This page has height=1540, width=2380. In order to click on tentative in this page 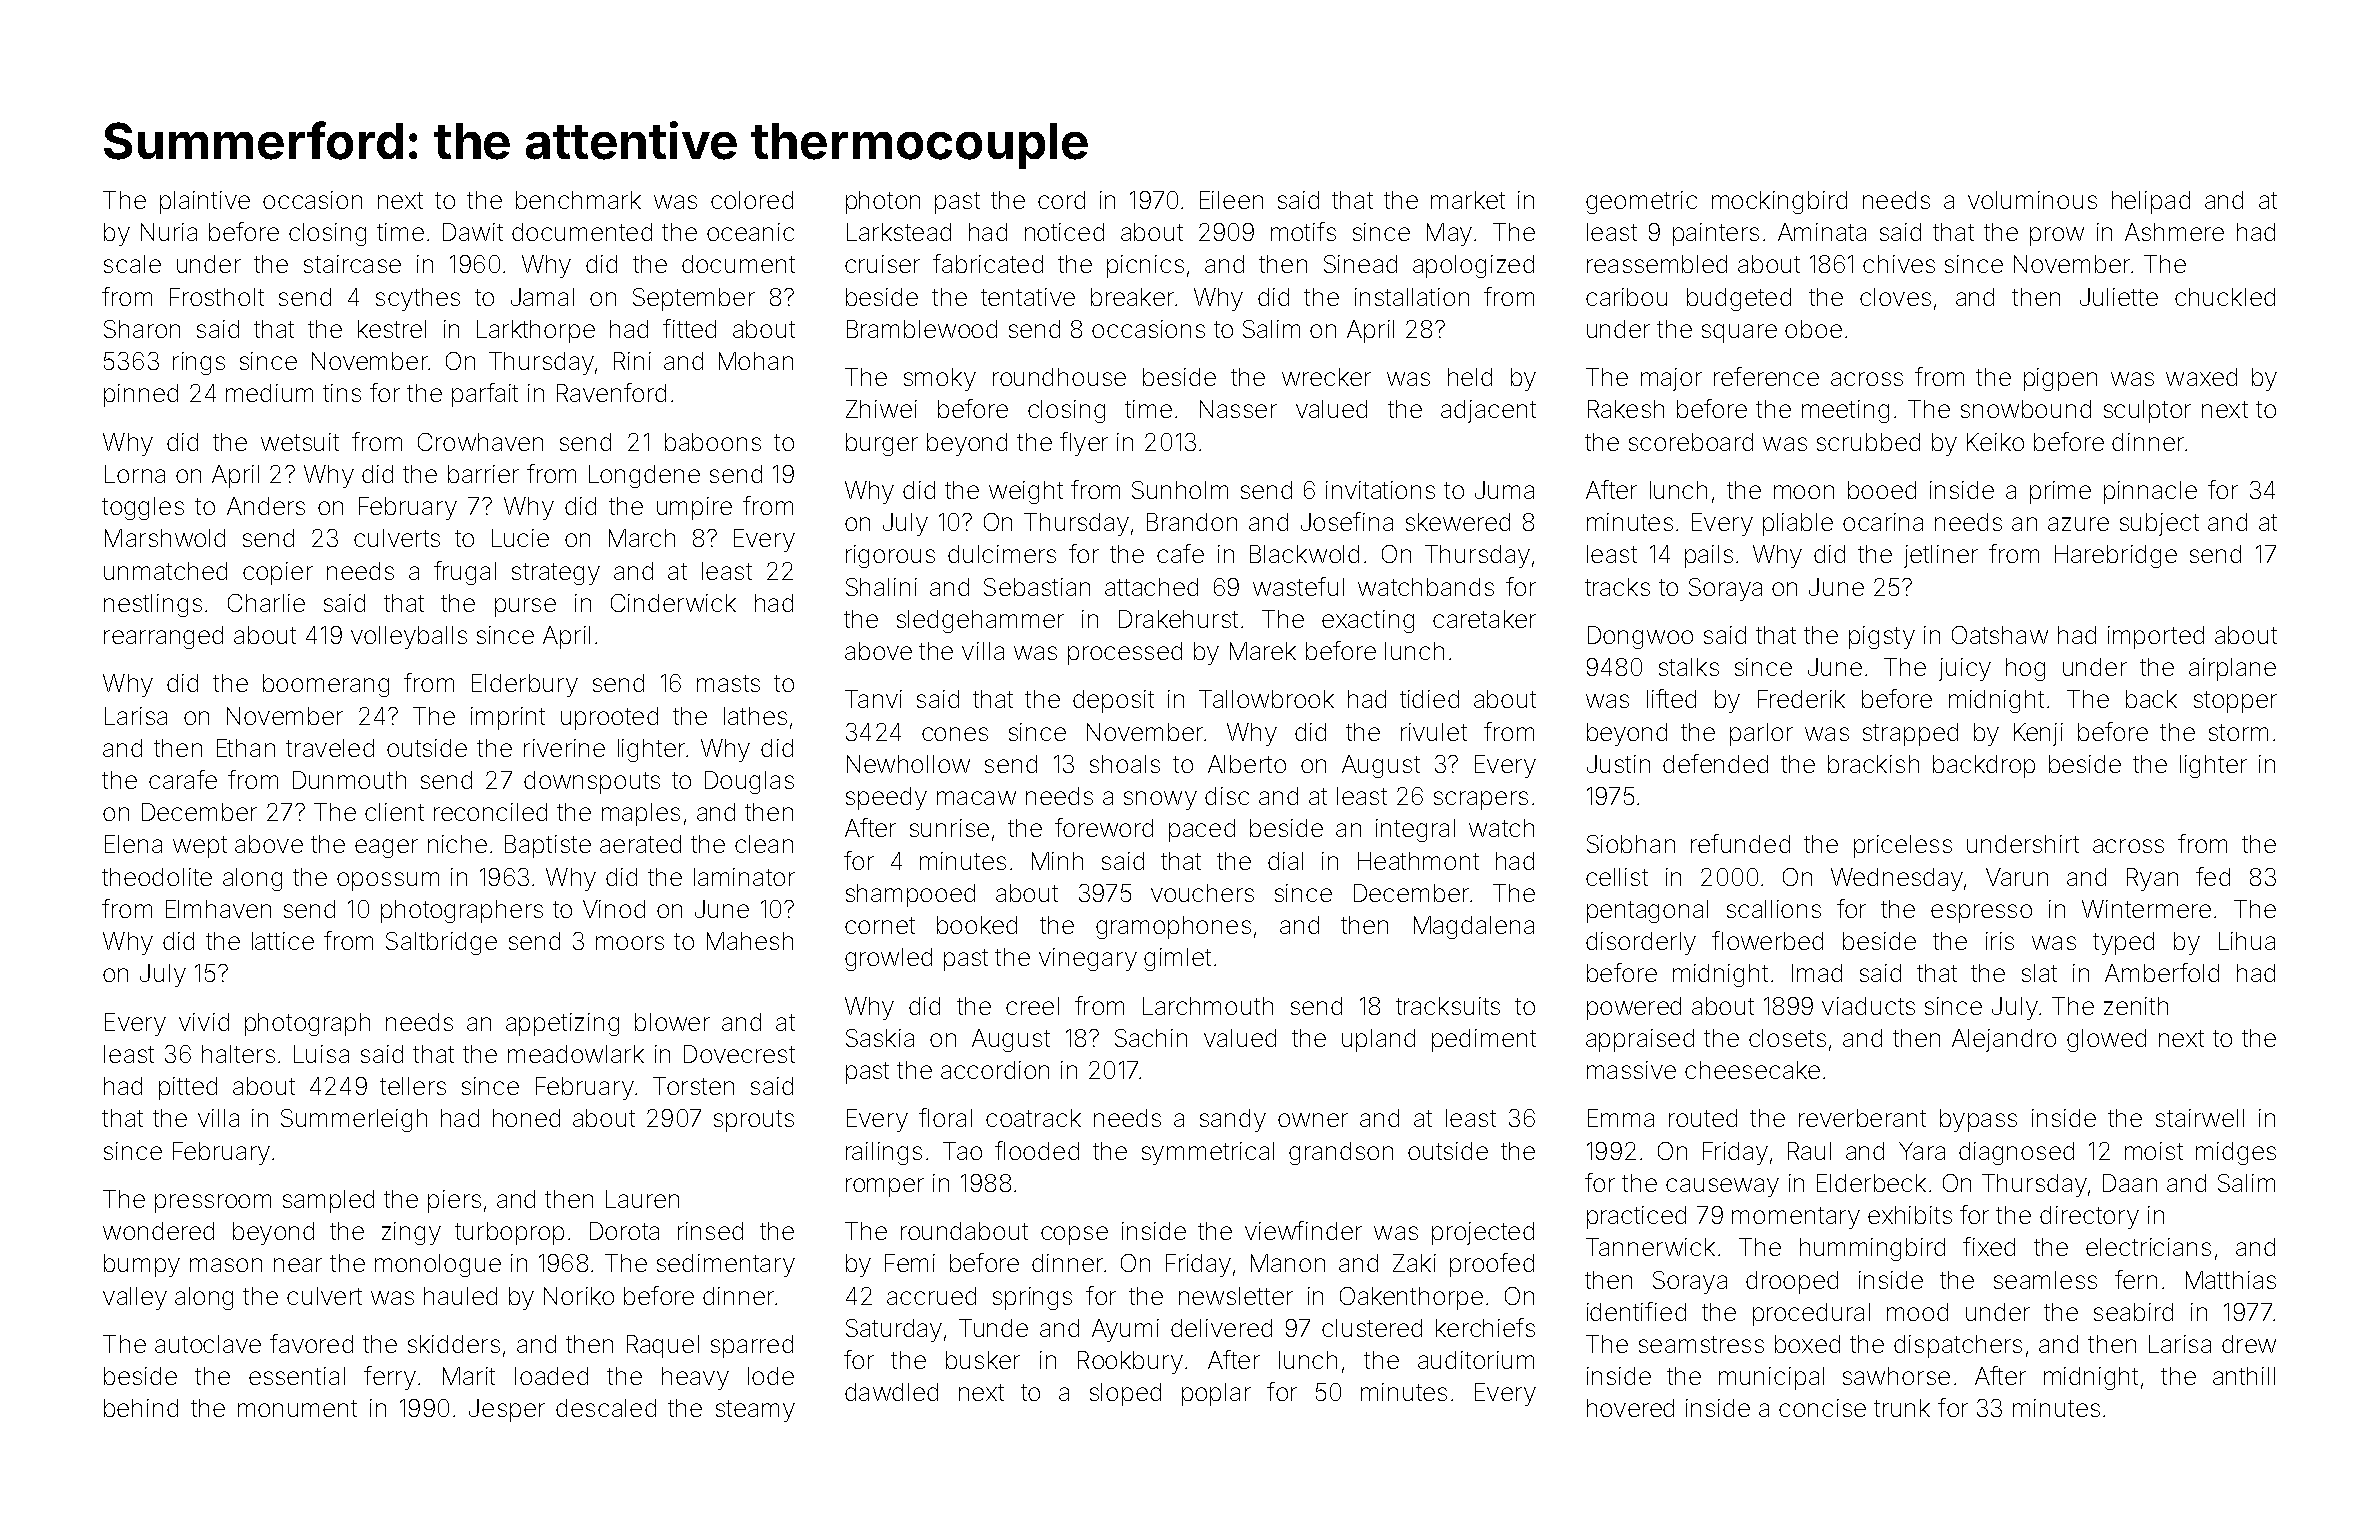, I will do `click(1028, 297)`.
